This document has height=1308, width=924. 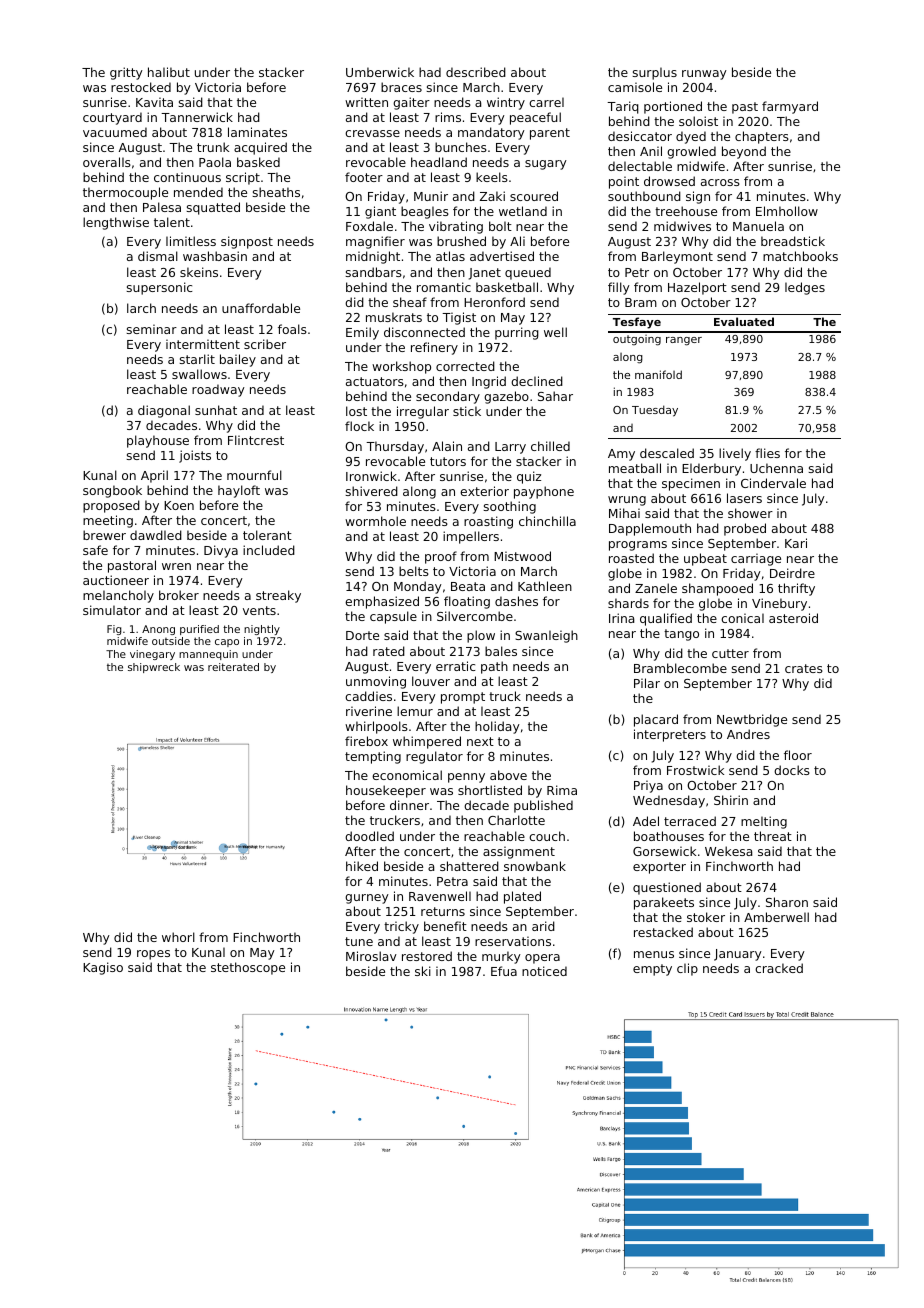 What do you see at coordinates (248, 968) in the document?
I see `stethoscope` at bounding box center [248, 968].
